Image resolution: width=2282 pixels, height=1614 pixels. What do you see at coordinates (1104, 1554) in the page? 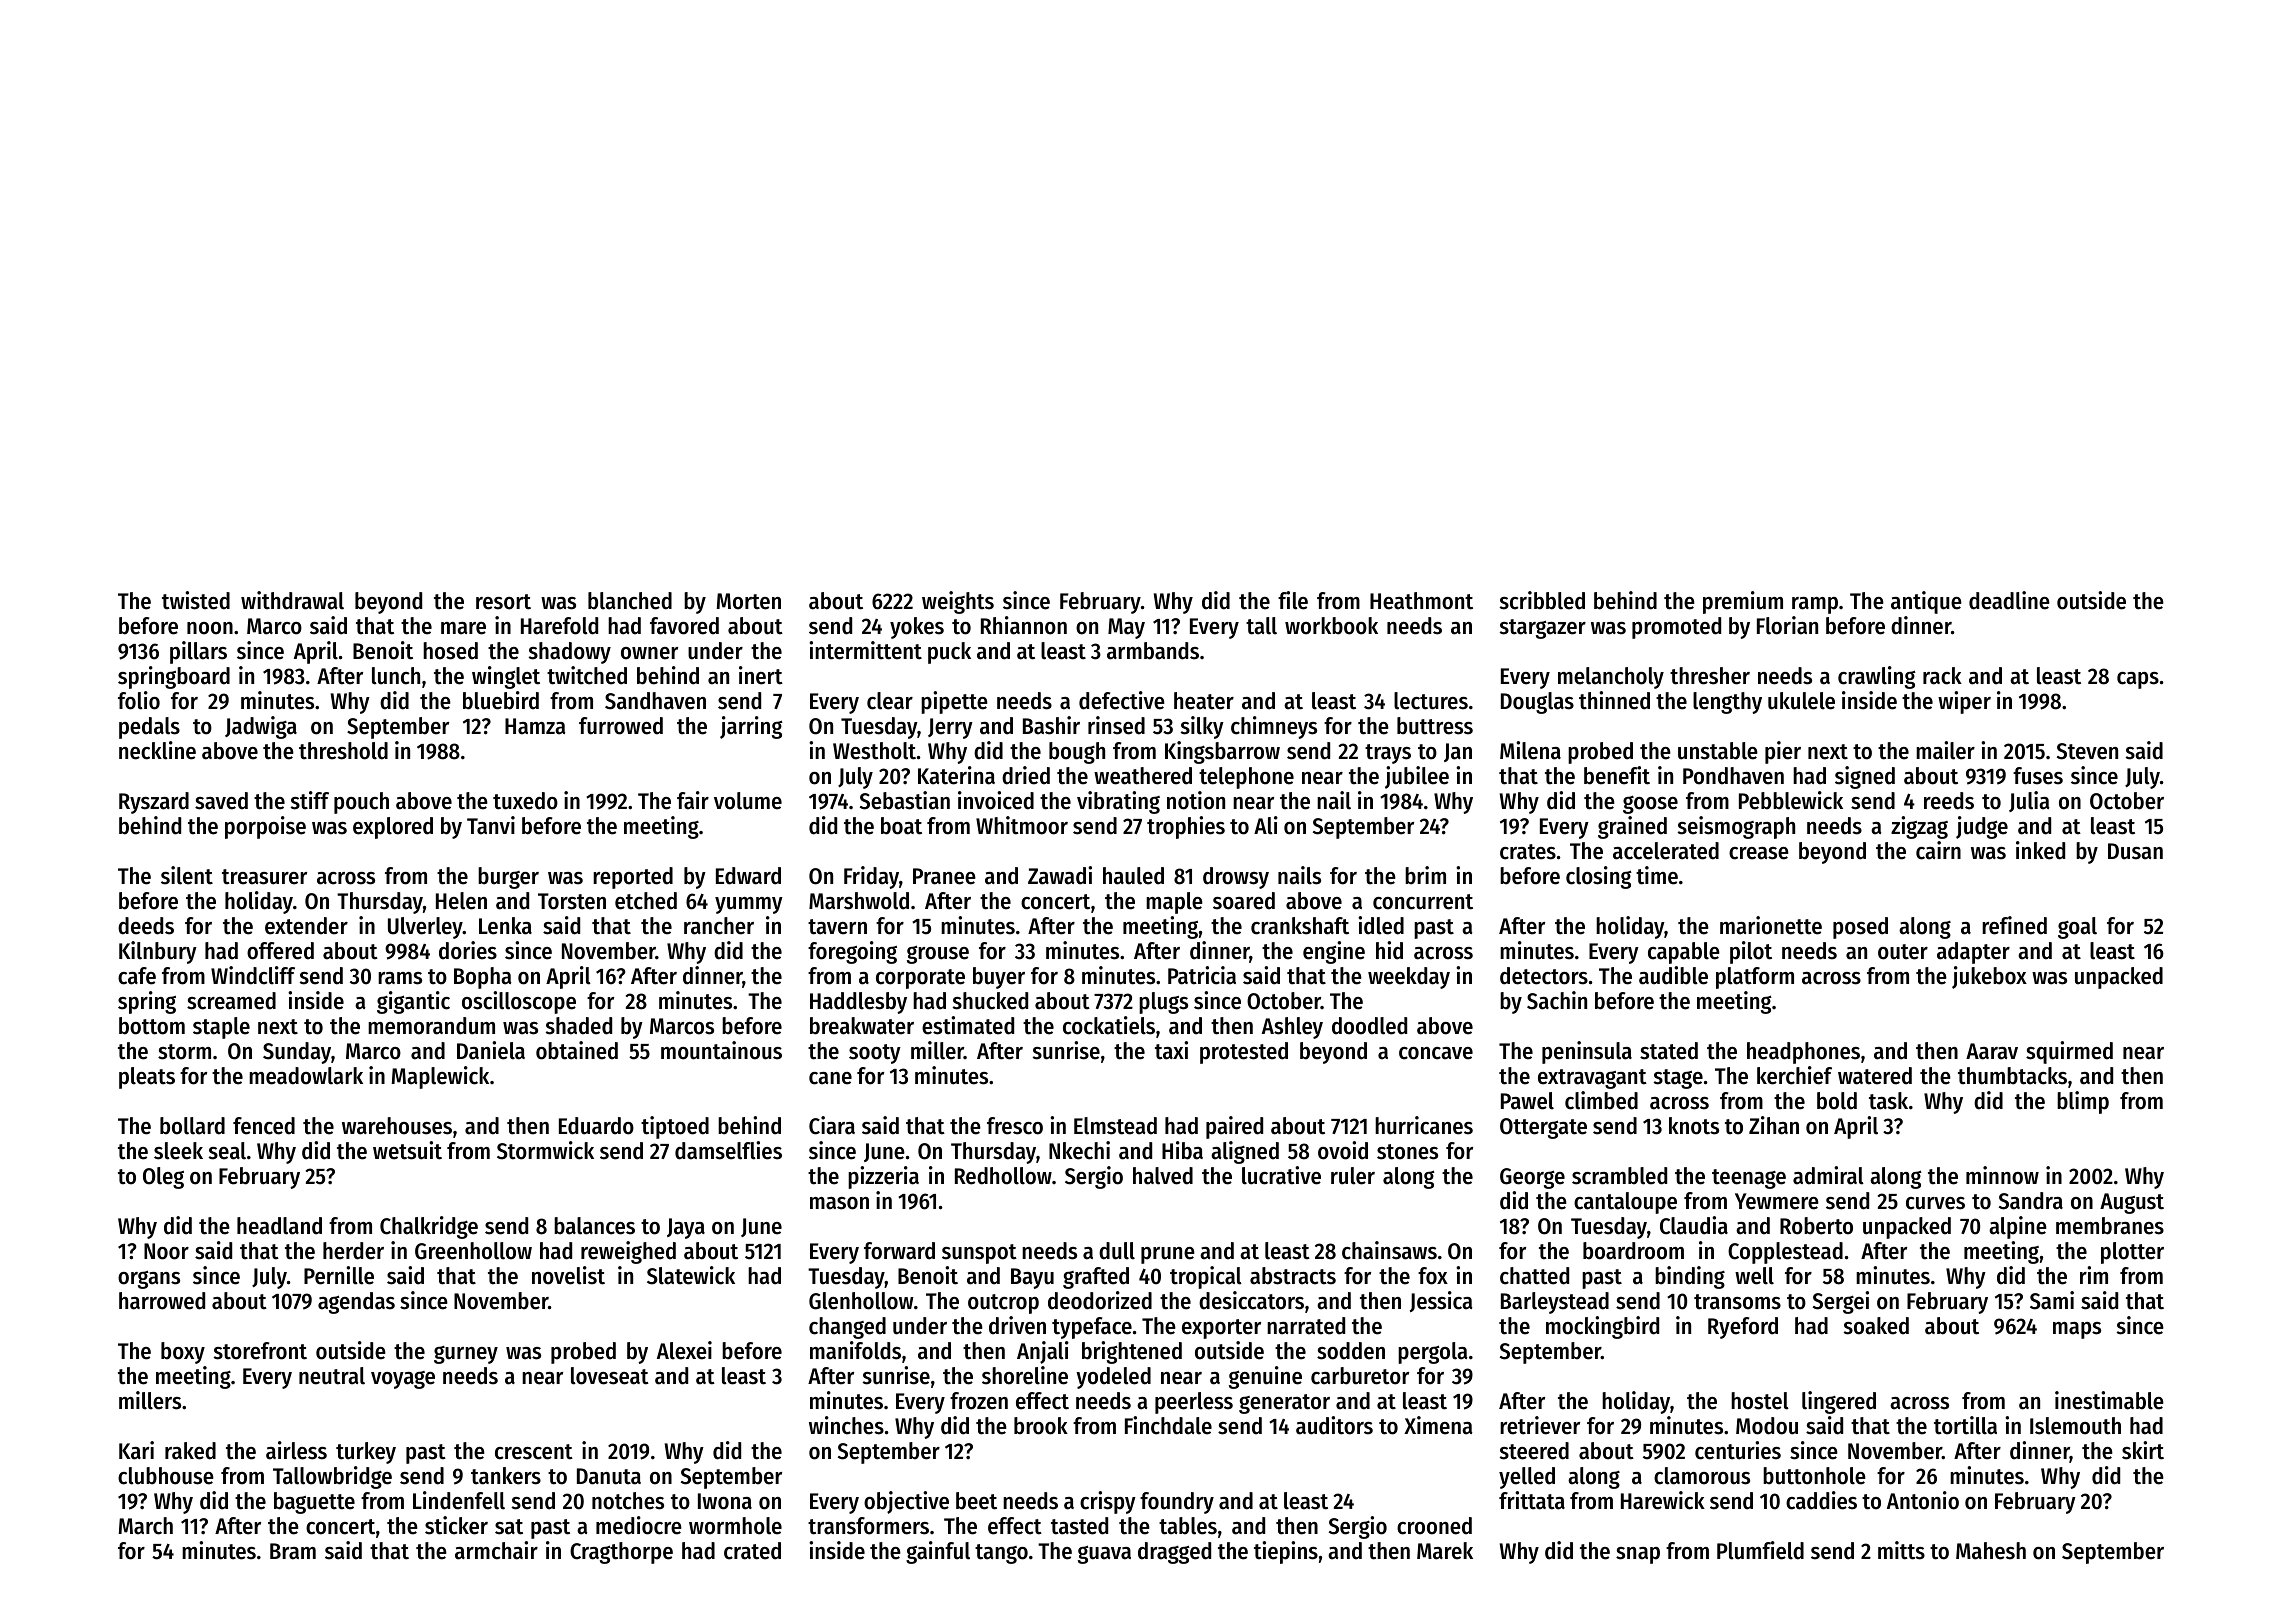
I see `guava` at bounding box center [1104, 1554].
